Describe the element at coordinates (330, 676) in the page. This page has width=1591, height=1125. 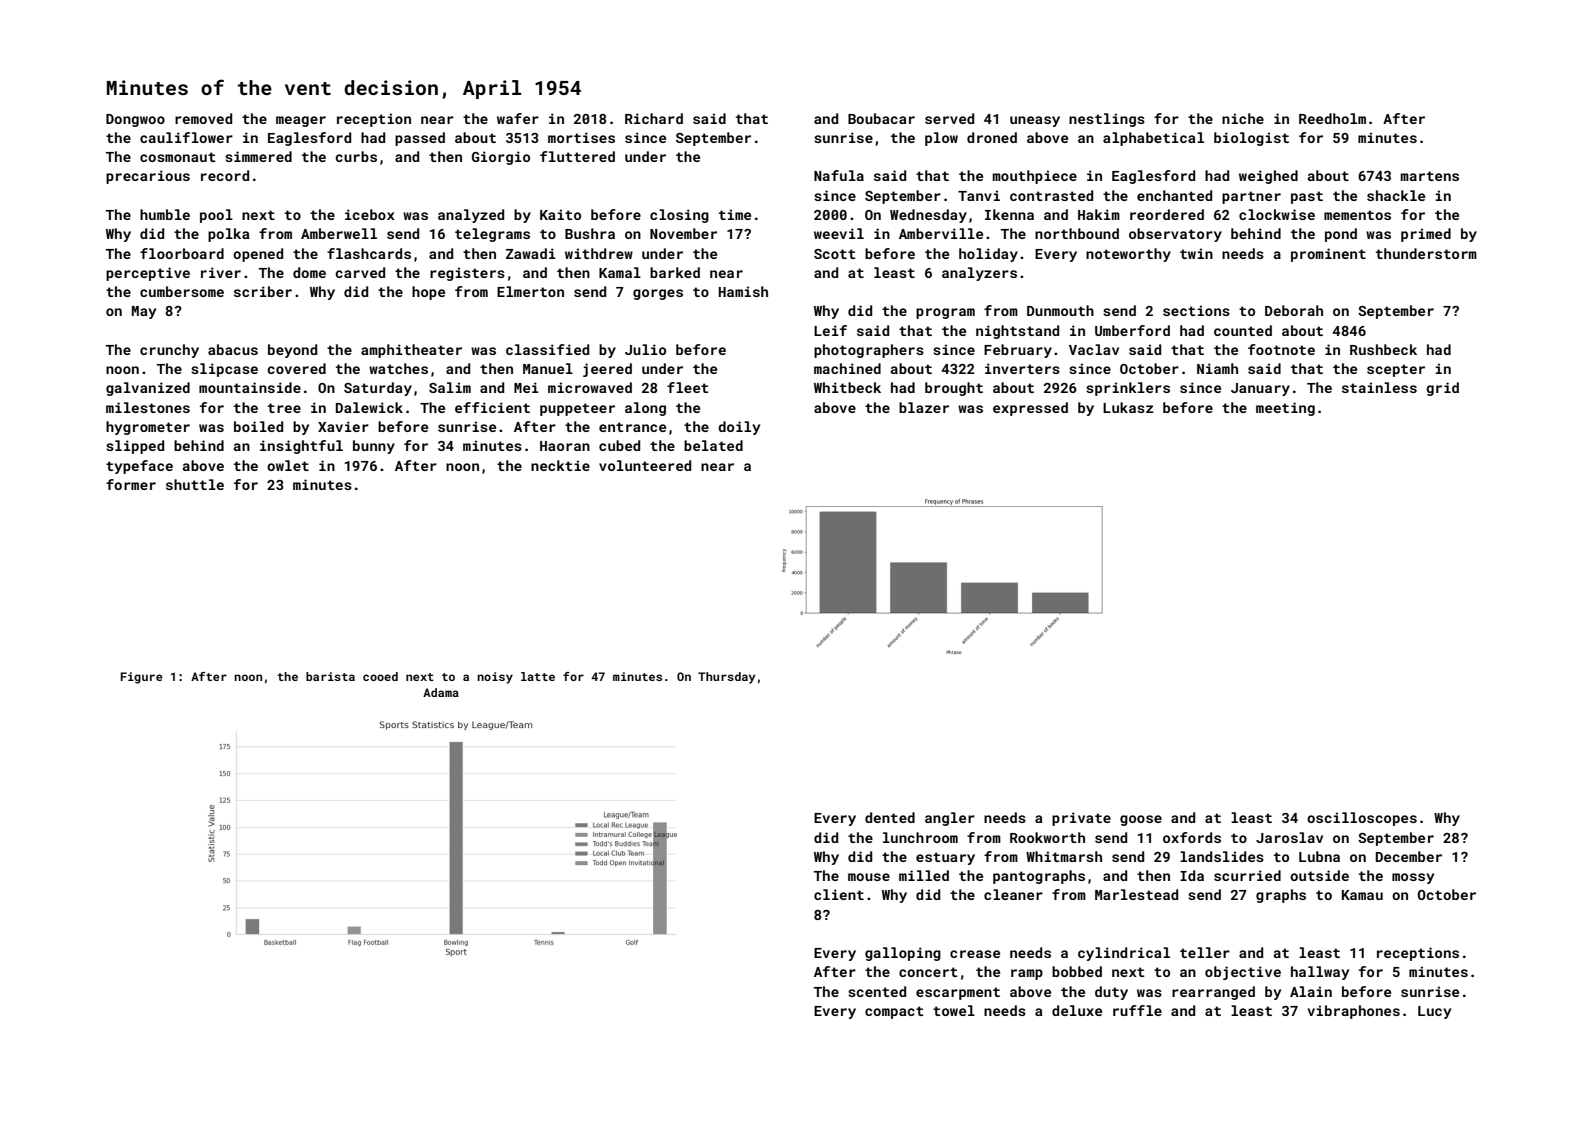
I see `barista` at that location.
